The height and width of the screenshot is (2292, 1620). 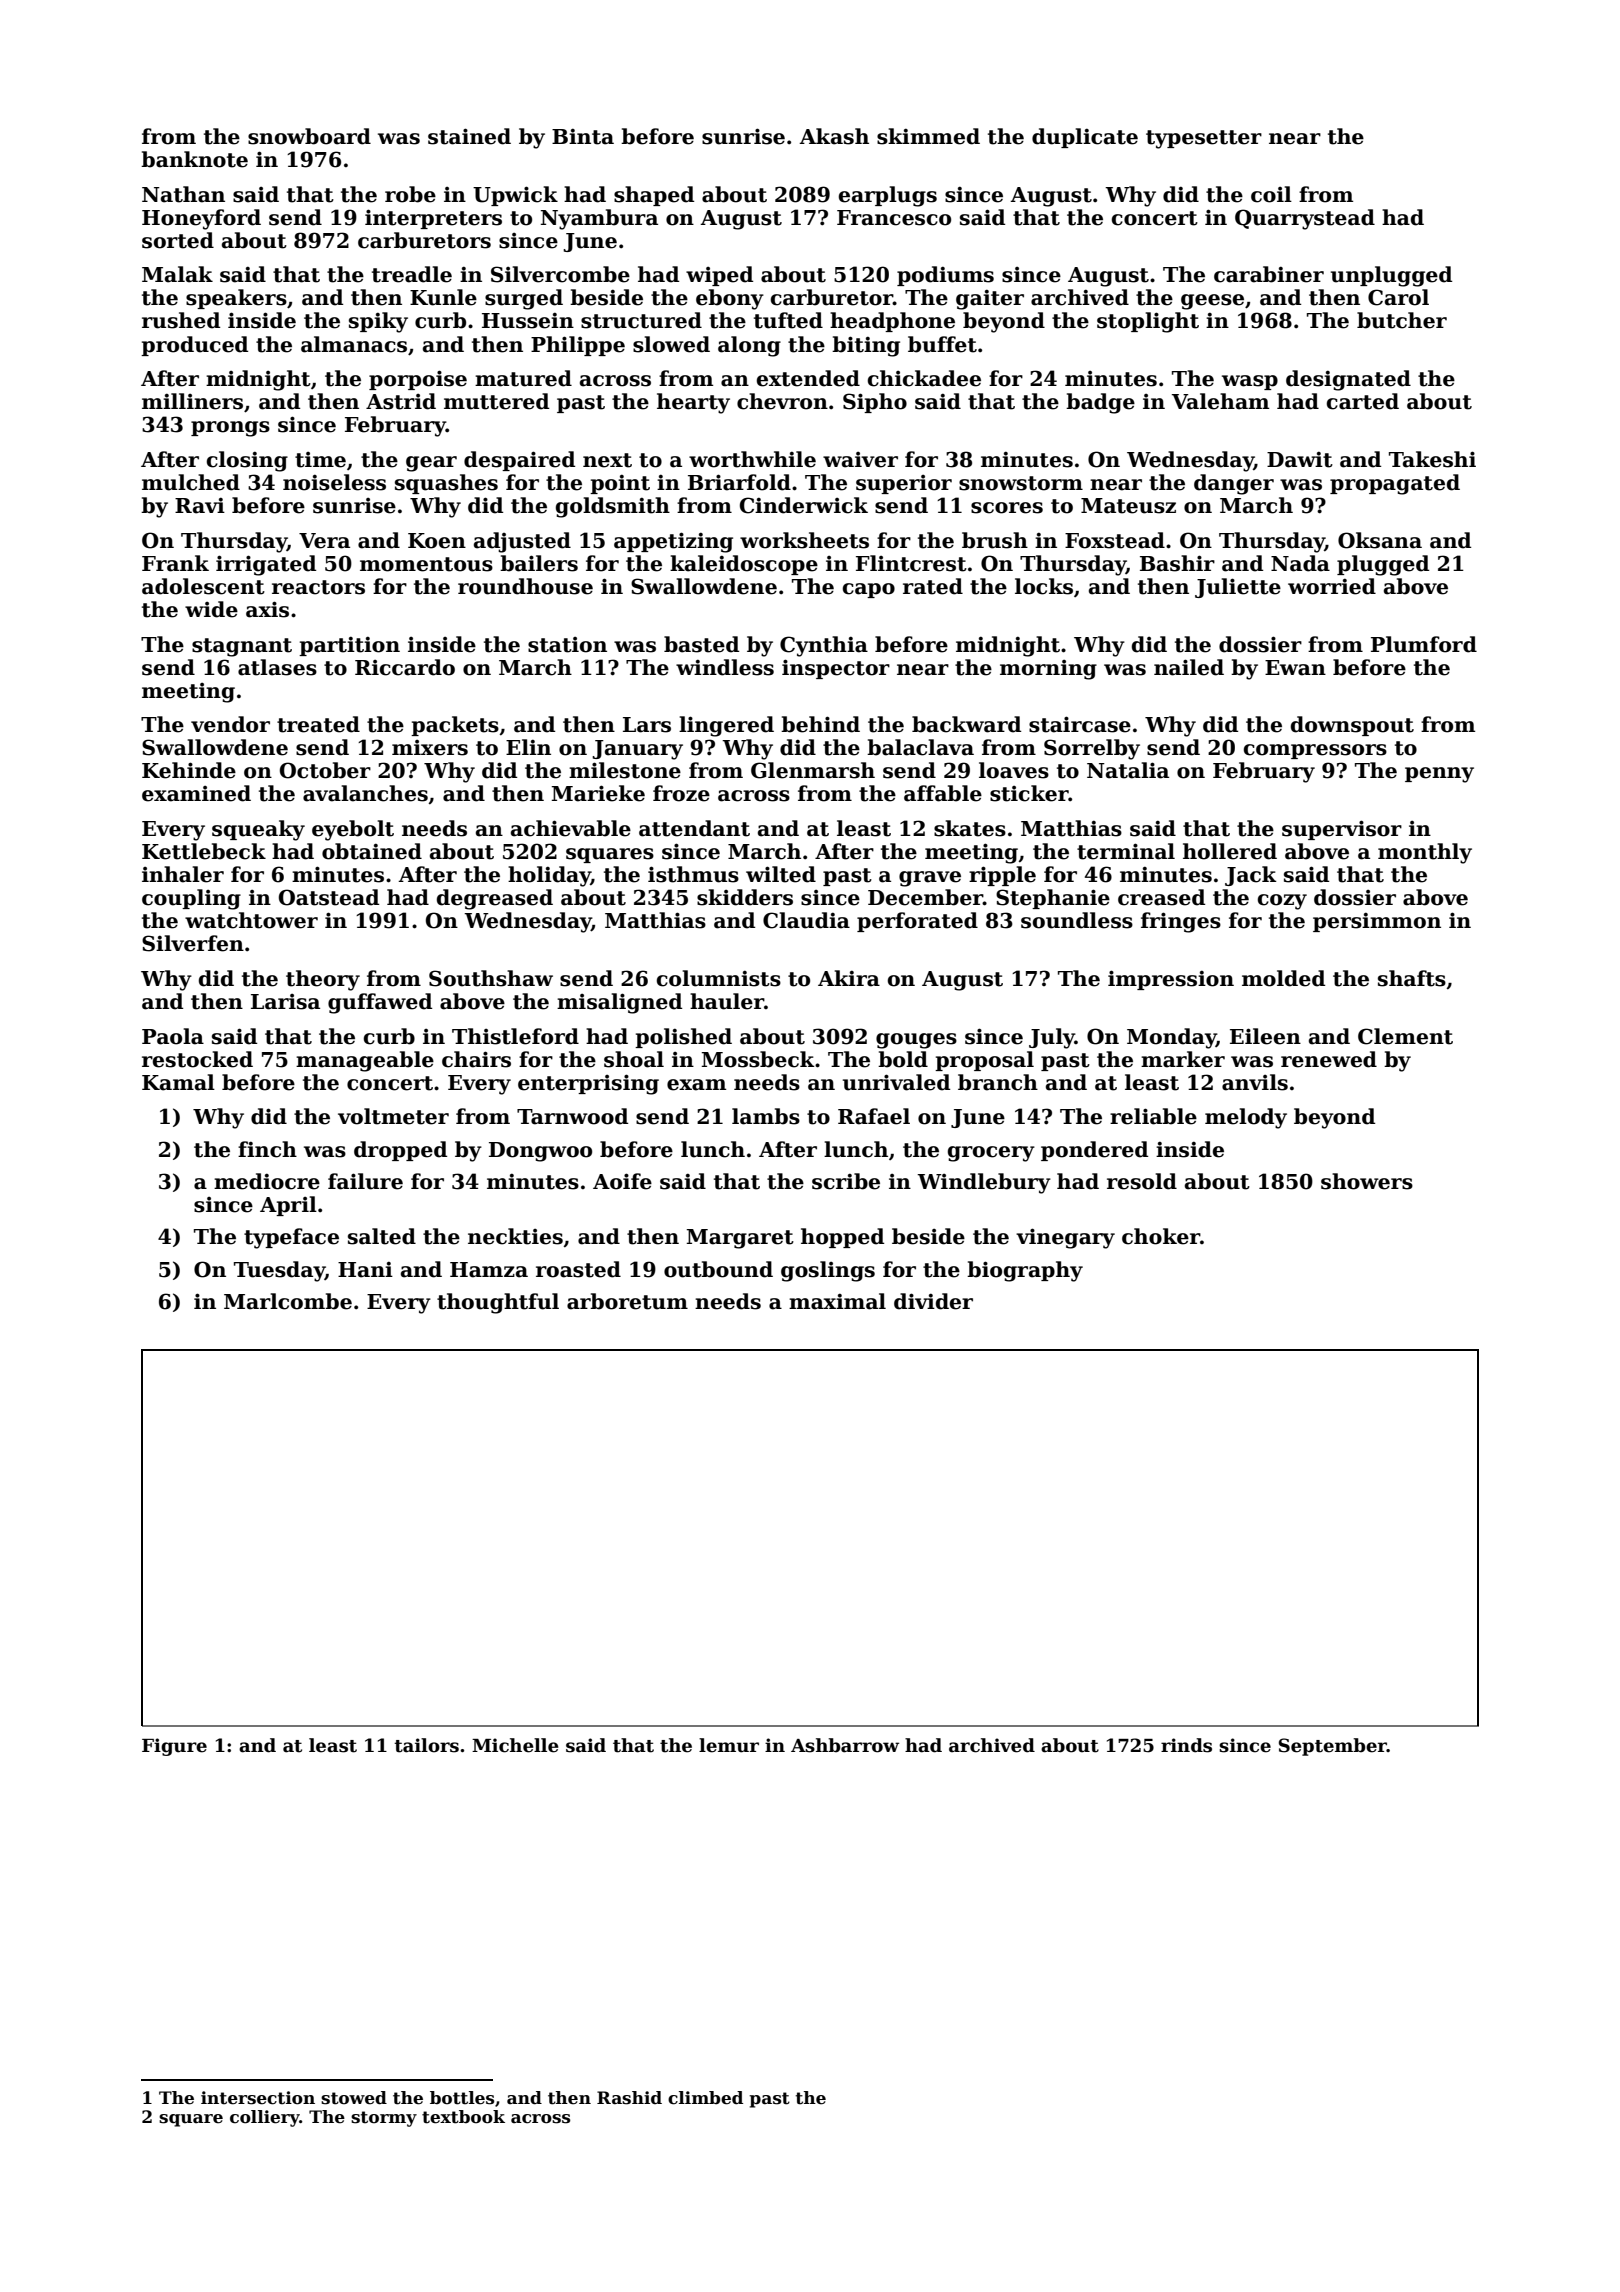 I want to click on rinds, so click(x=1186, y=1745).
